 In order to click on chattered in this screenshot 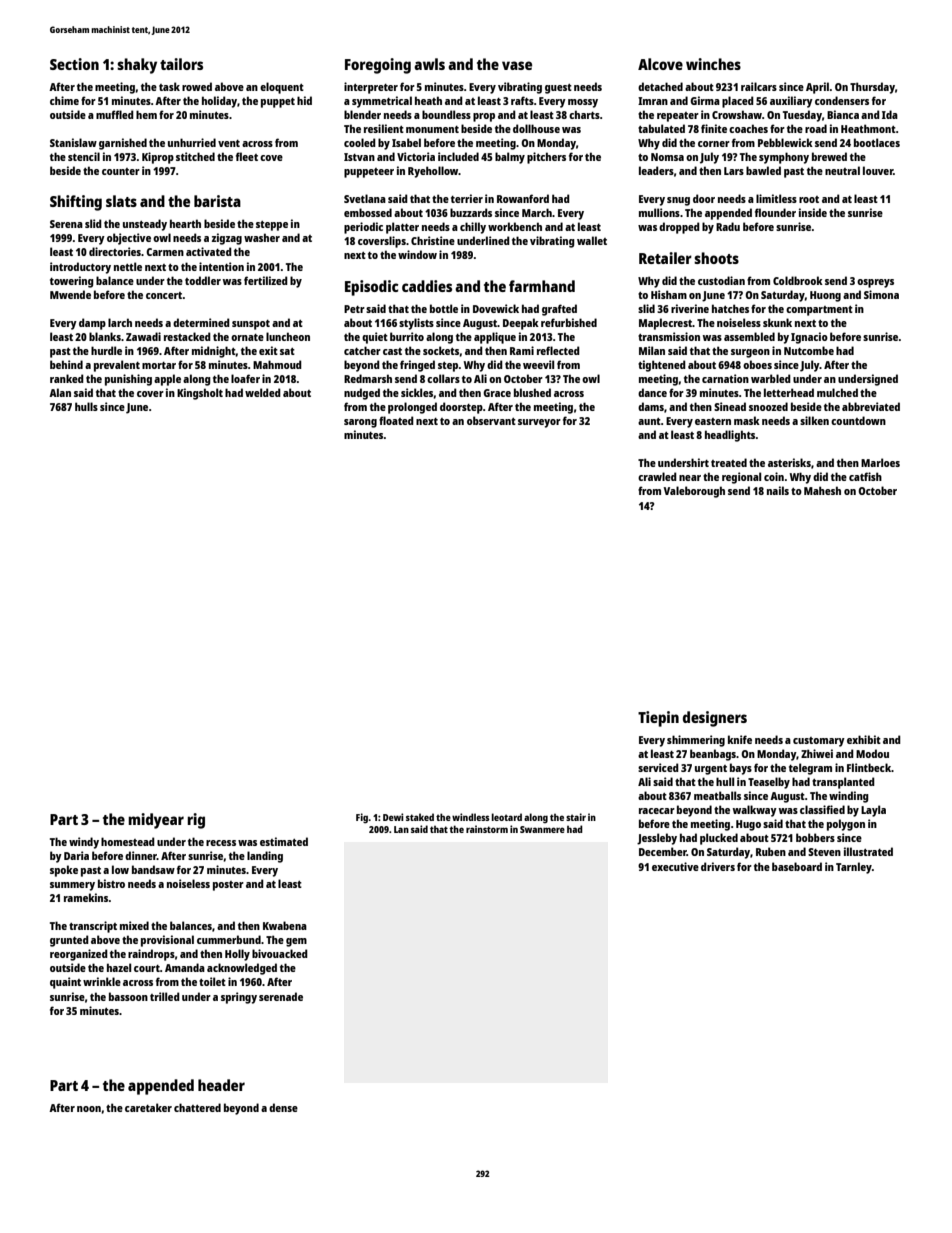, I will do `click(197, 1107)`.
